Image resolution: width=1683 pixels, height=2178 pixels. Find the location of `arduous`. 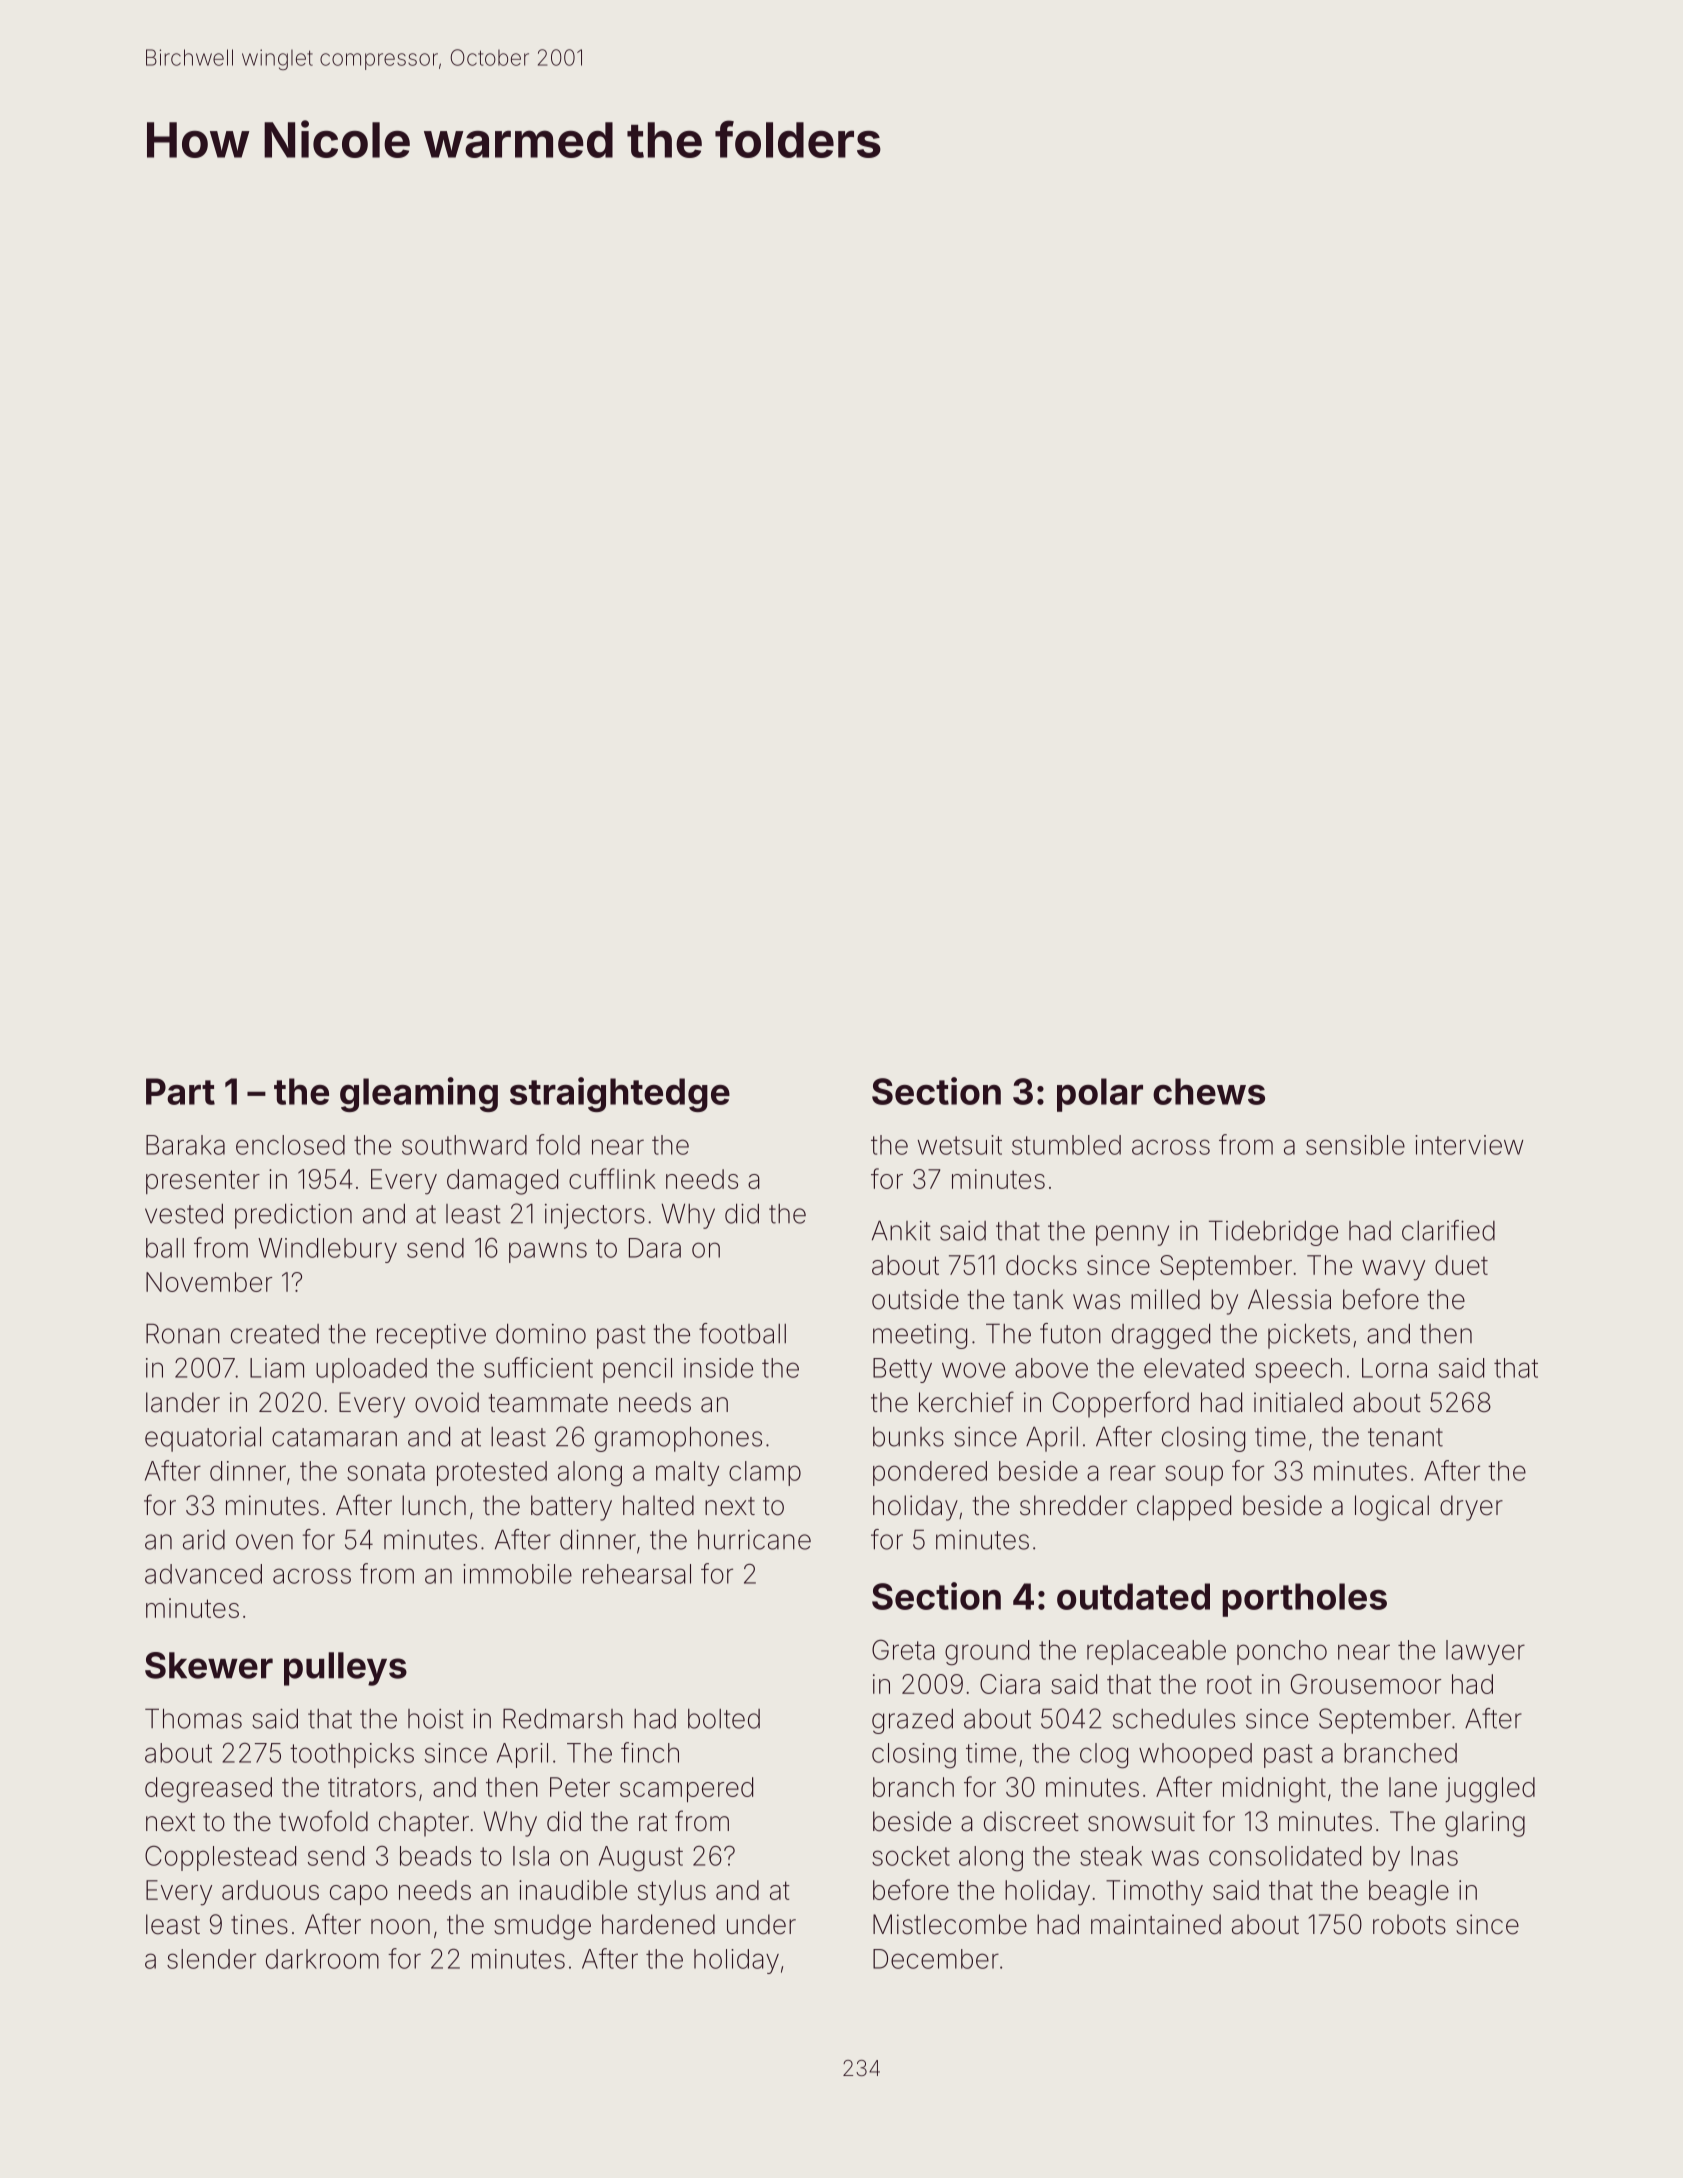

arduous is located at coordinates (270, 1890).
